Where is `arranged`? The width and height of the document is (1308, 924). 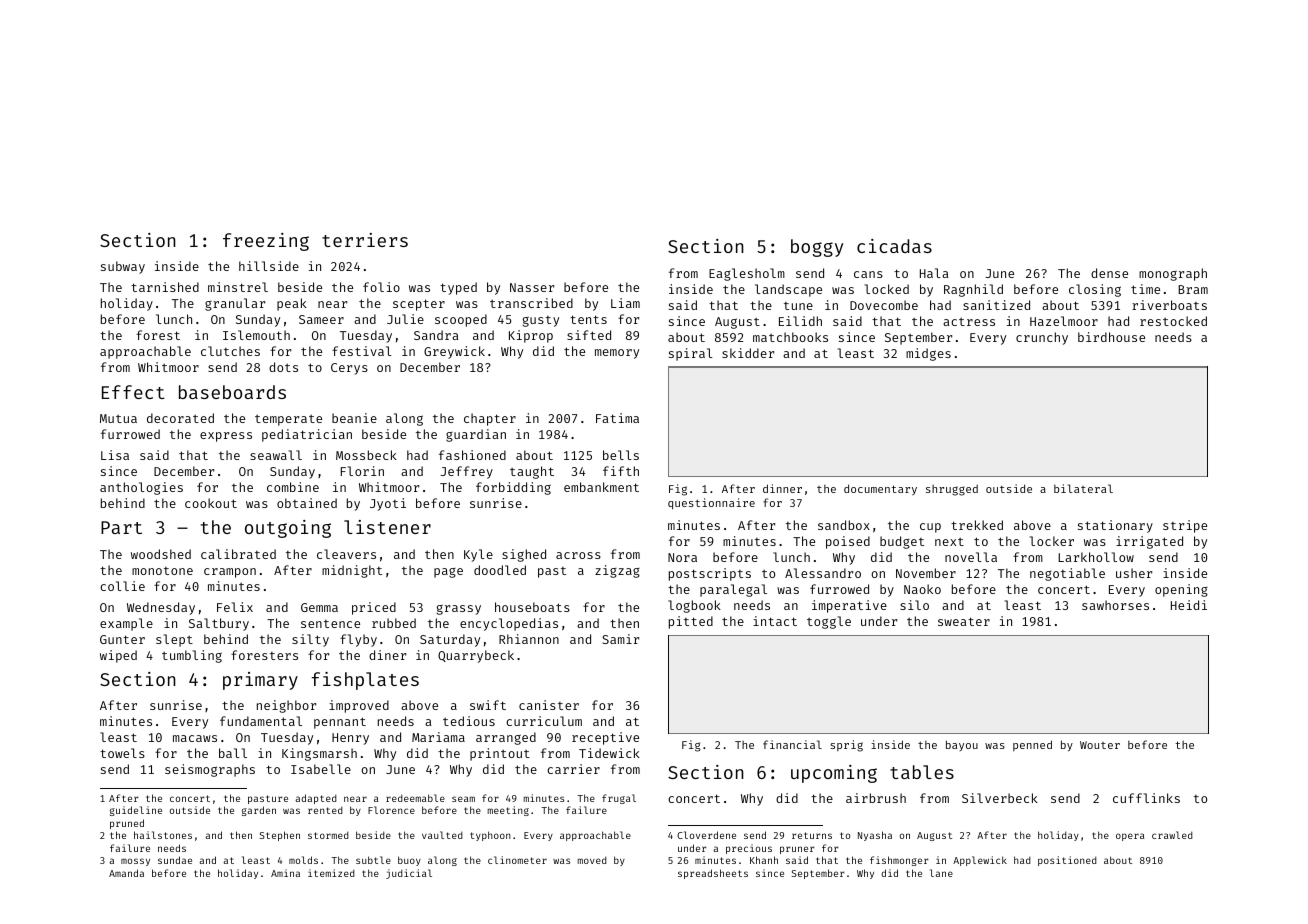 arranged is located at coordinates (506, 738).
